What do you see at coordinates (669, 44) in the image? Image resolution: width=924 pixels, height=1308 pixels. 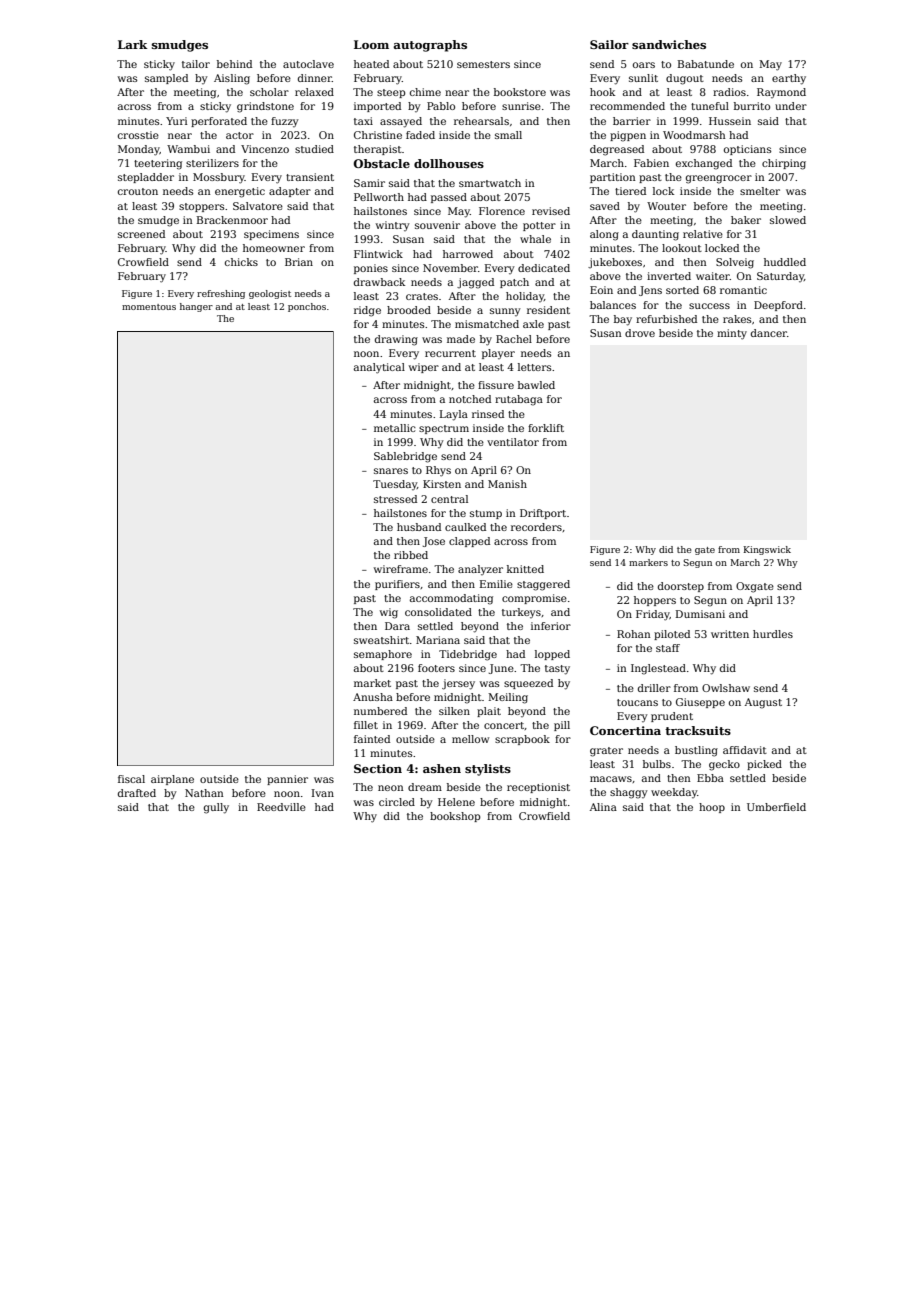 I see `sandwiches` at bounding box center [669, 44].
